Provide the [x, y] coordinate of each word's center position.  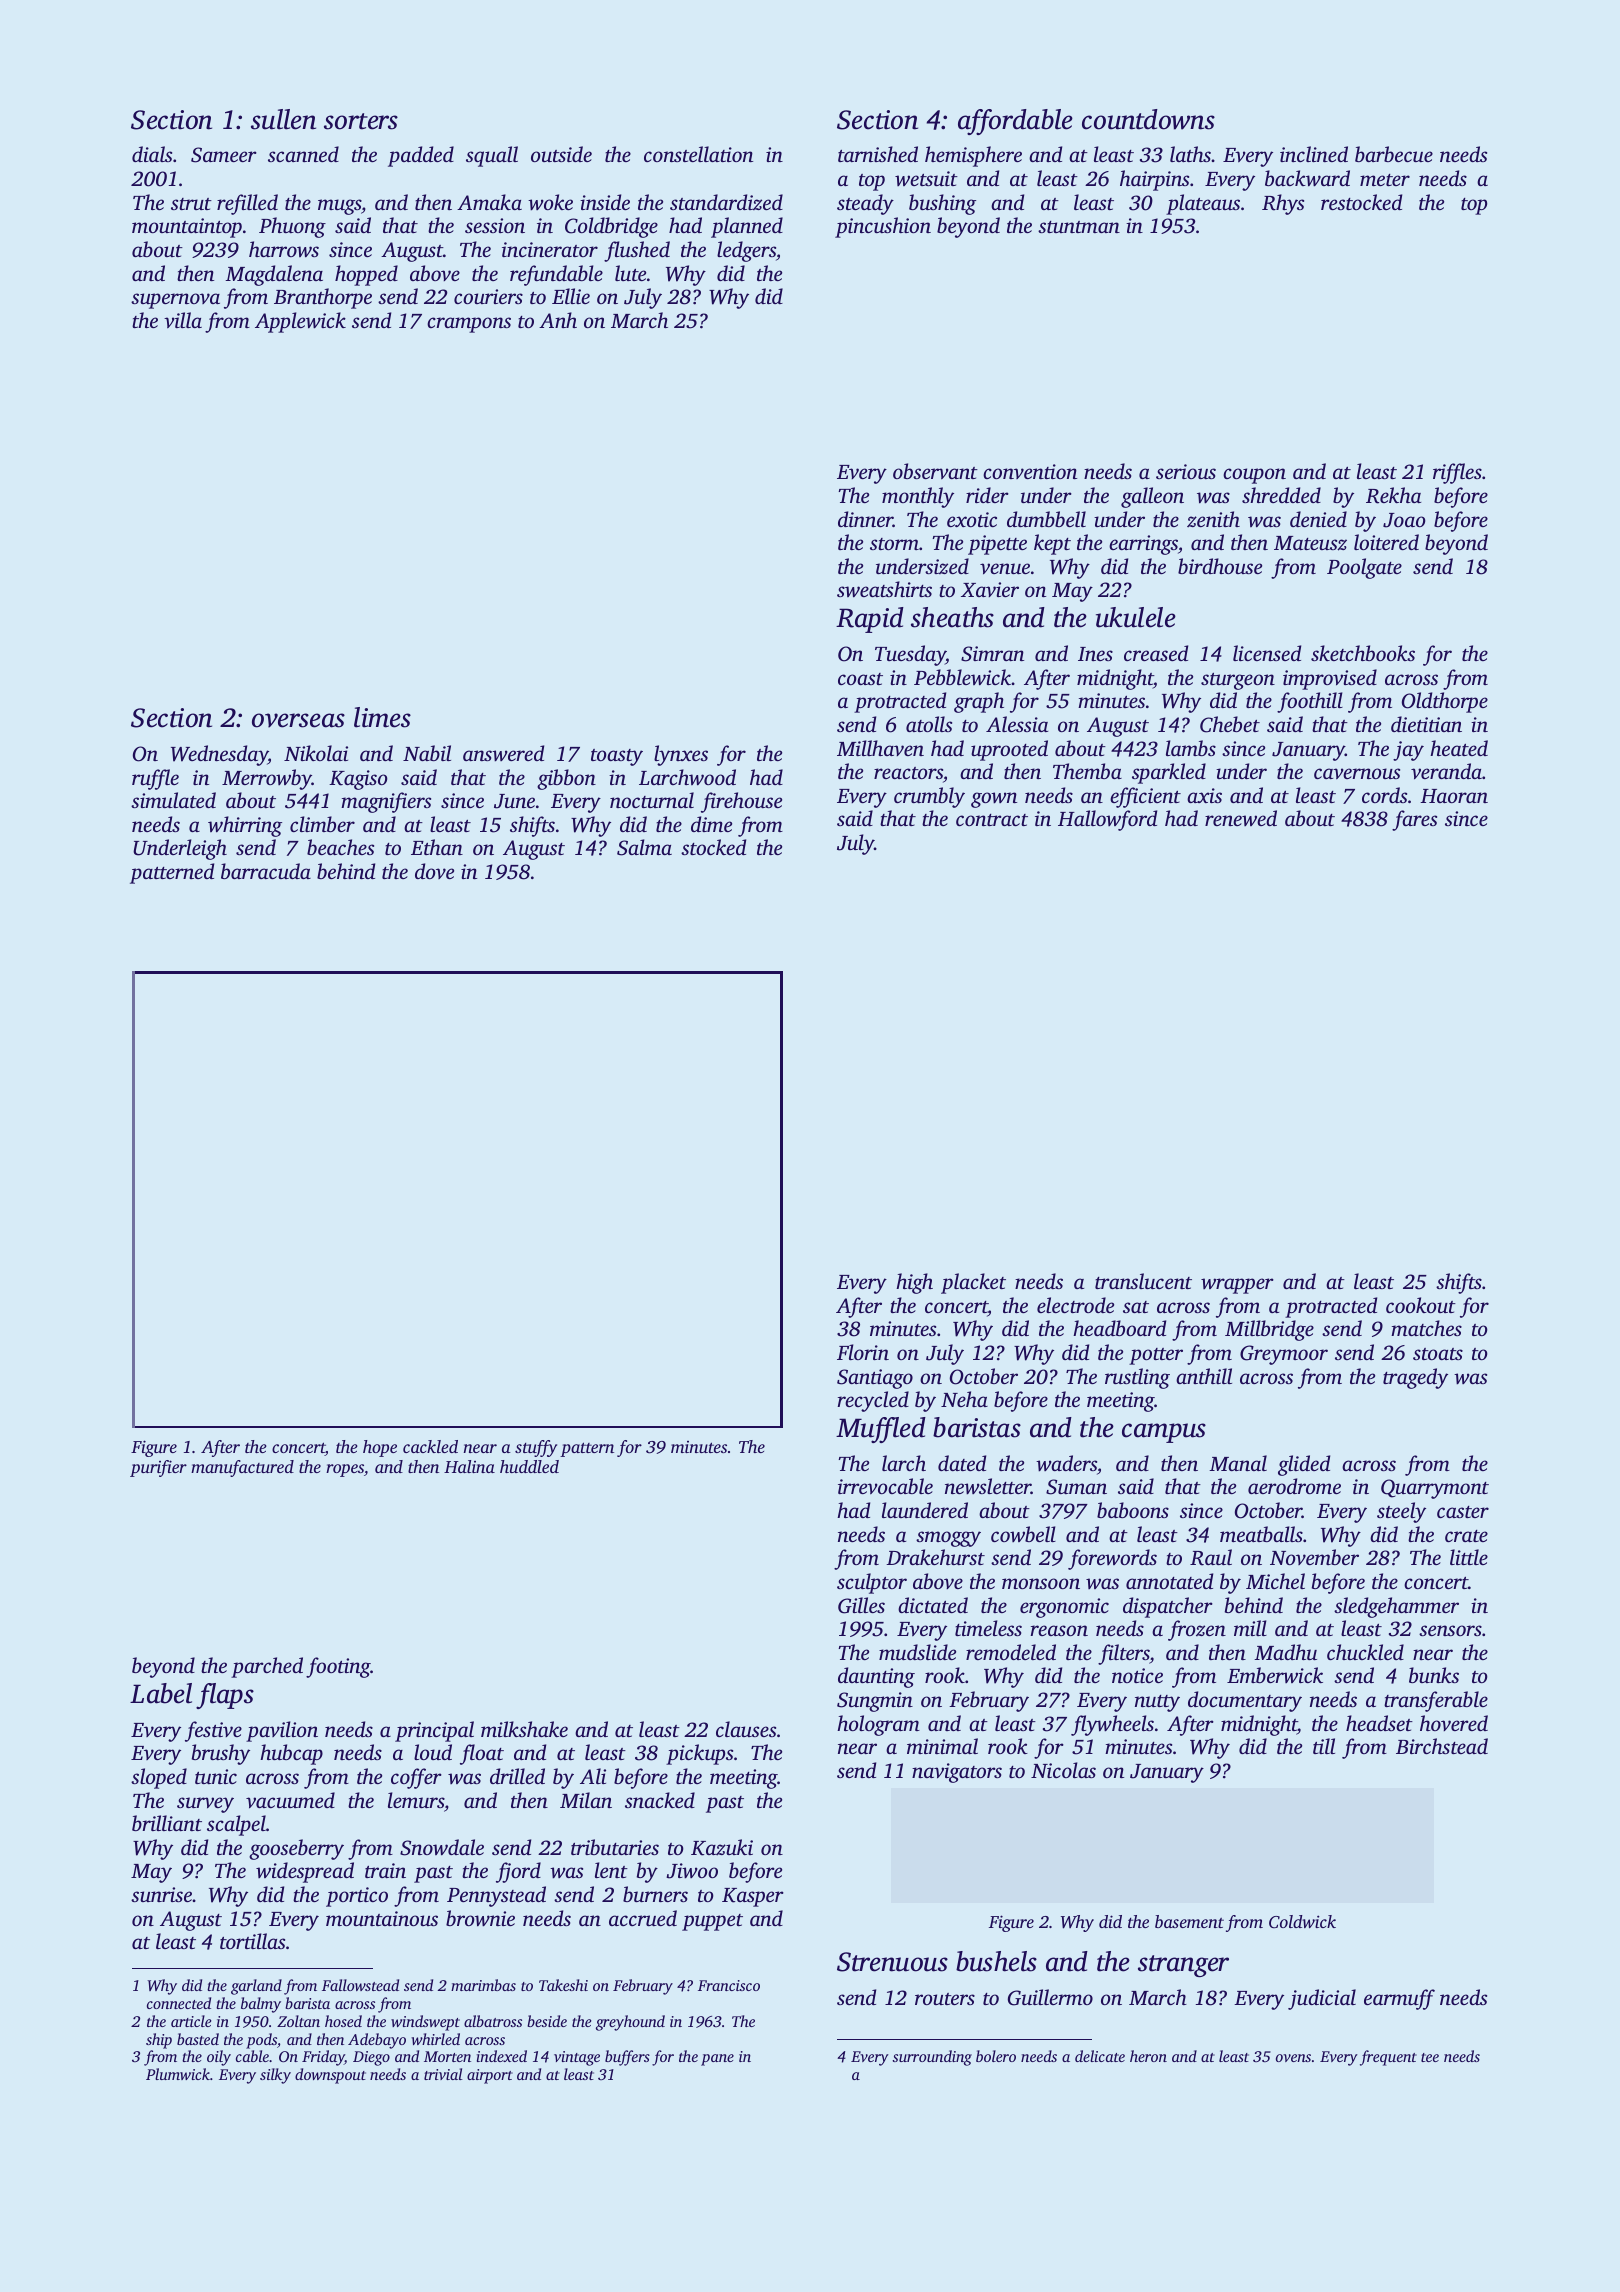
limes [382, 717]
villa [183, 320]
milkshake [524, 1729]
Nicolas [1063, 1770]
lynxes [681, 755]
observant [935, 471]
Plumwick [178, 2074]
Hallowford [1107, 820]
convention [1030, 471]
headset [1379, 1723]
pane [717, 2060]
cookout [1421, 1305]
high [914, 1283]
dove [434, 871]
